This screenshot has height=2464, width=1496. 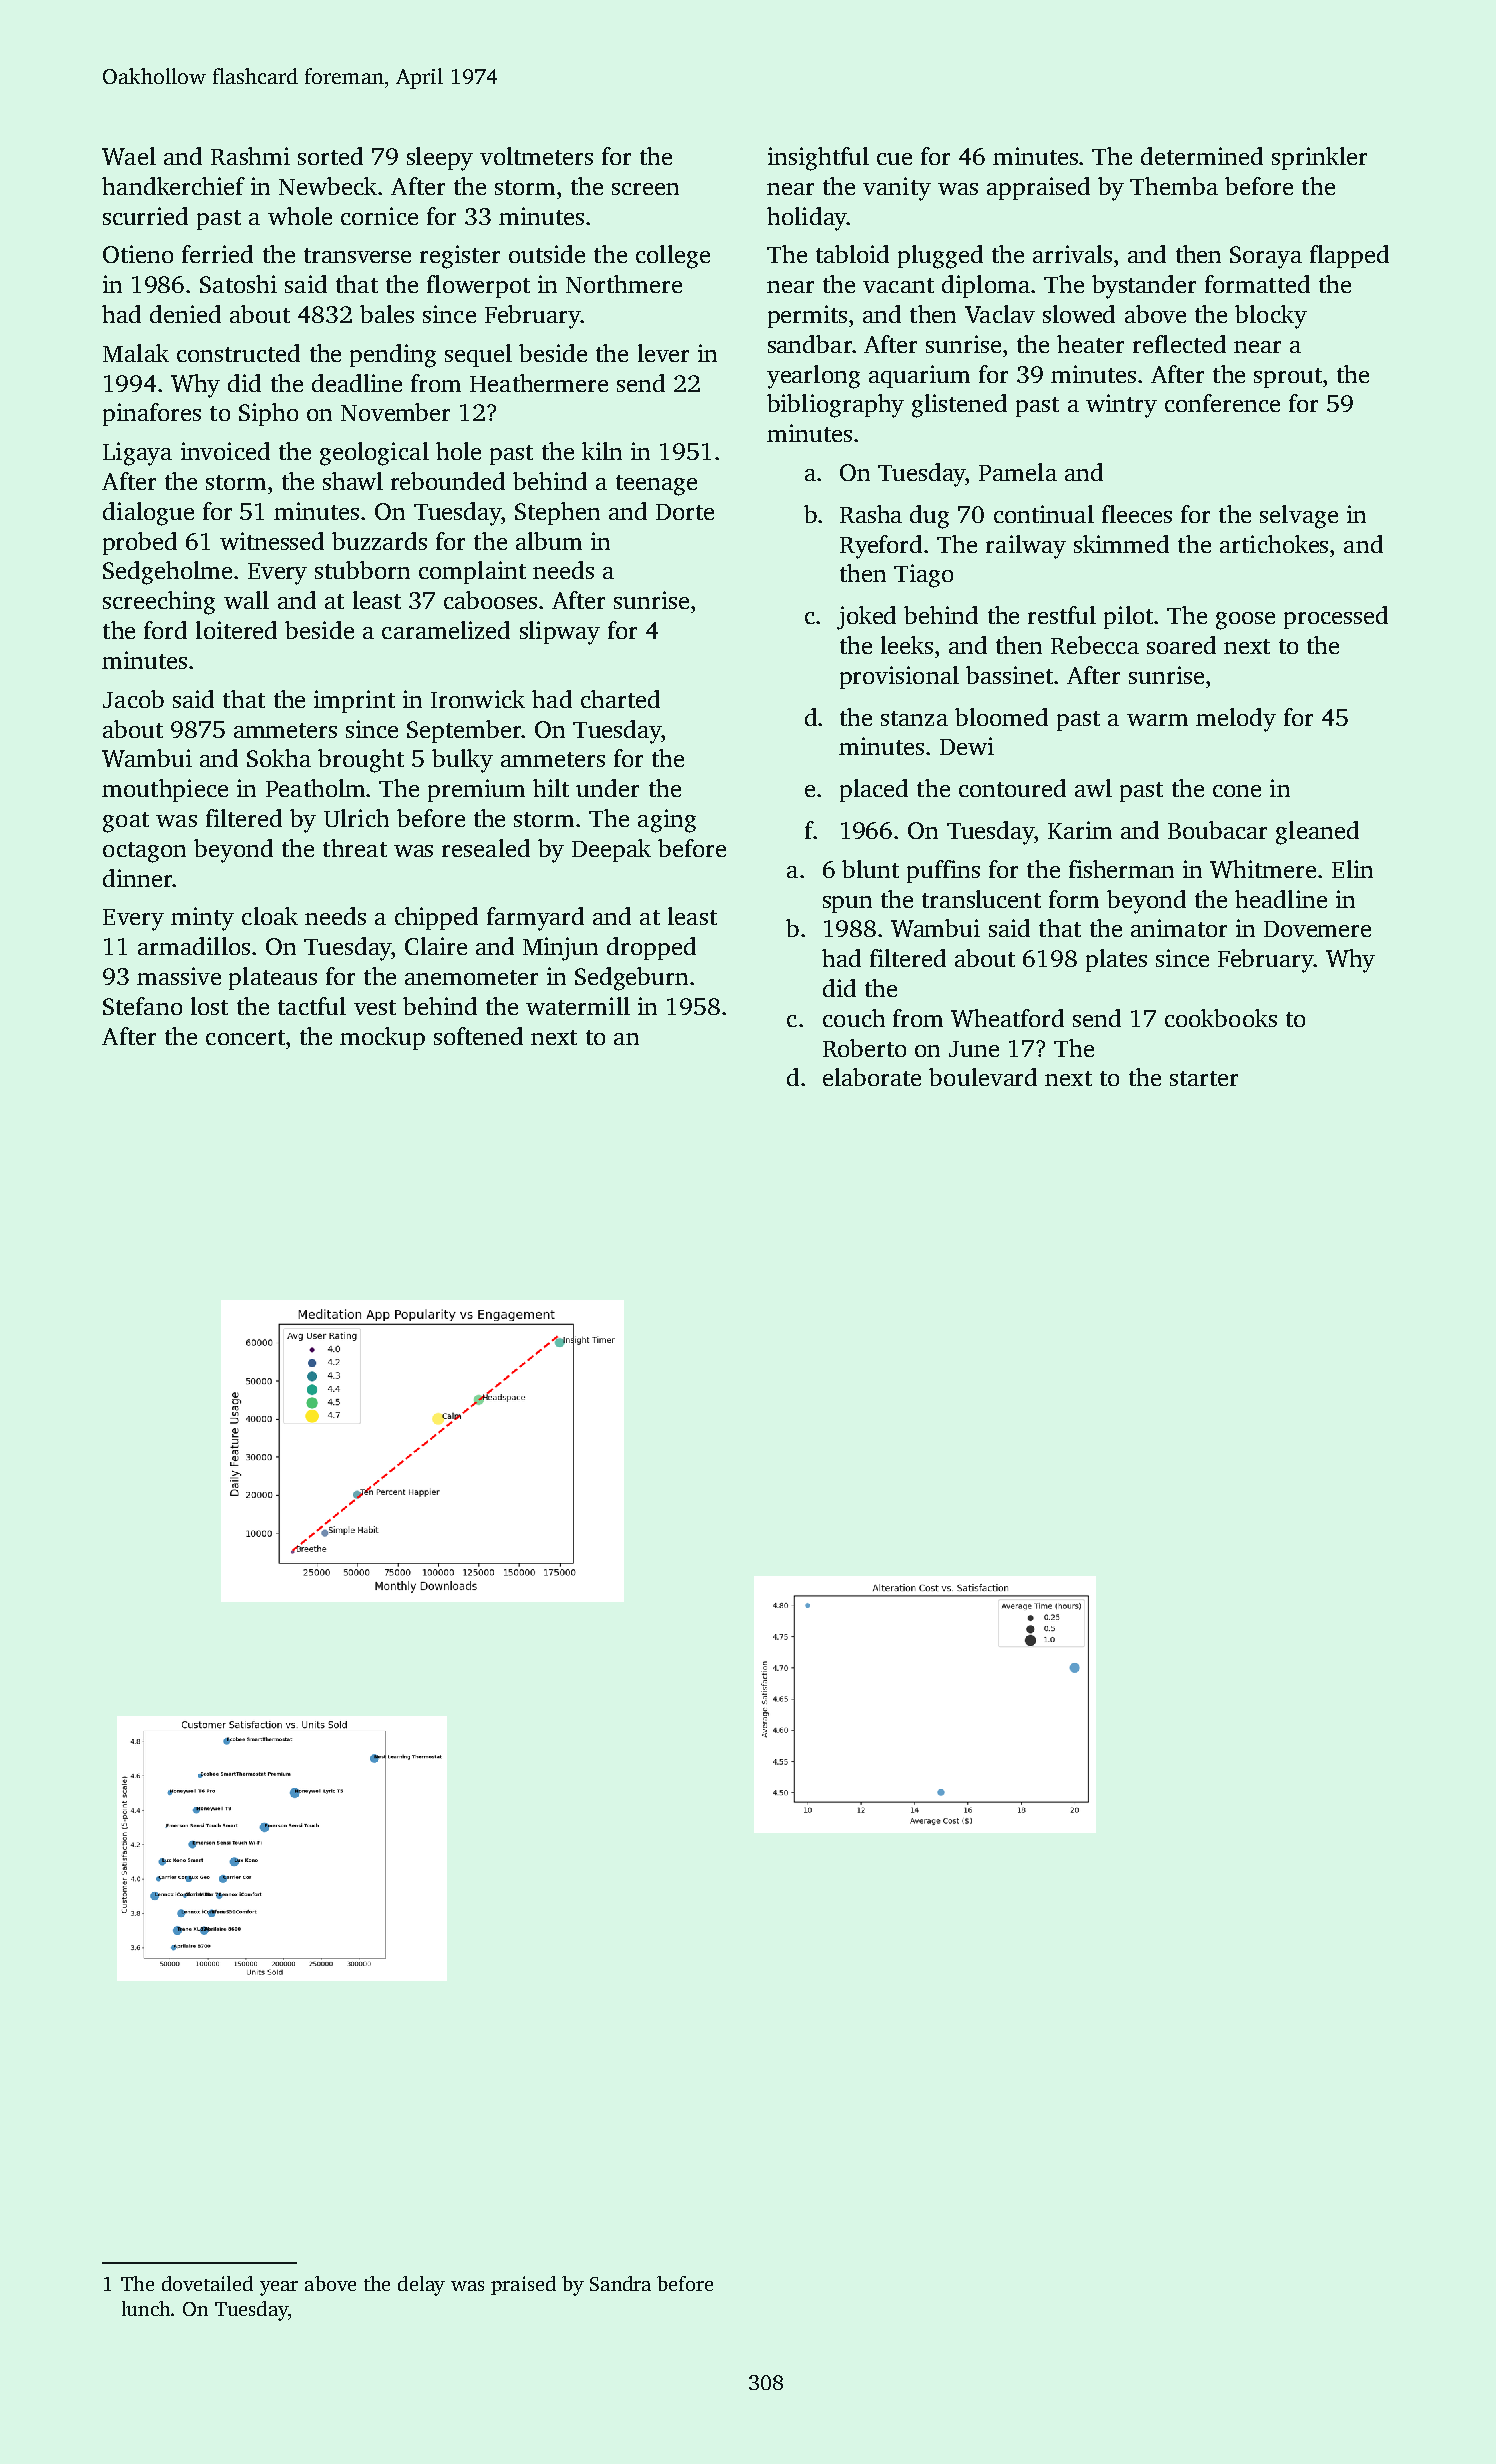 I want to click on caramelized, so click(x=446, y=630).
